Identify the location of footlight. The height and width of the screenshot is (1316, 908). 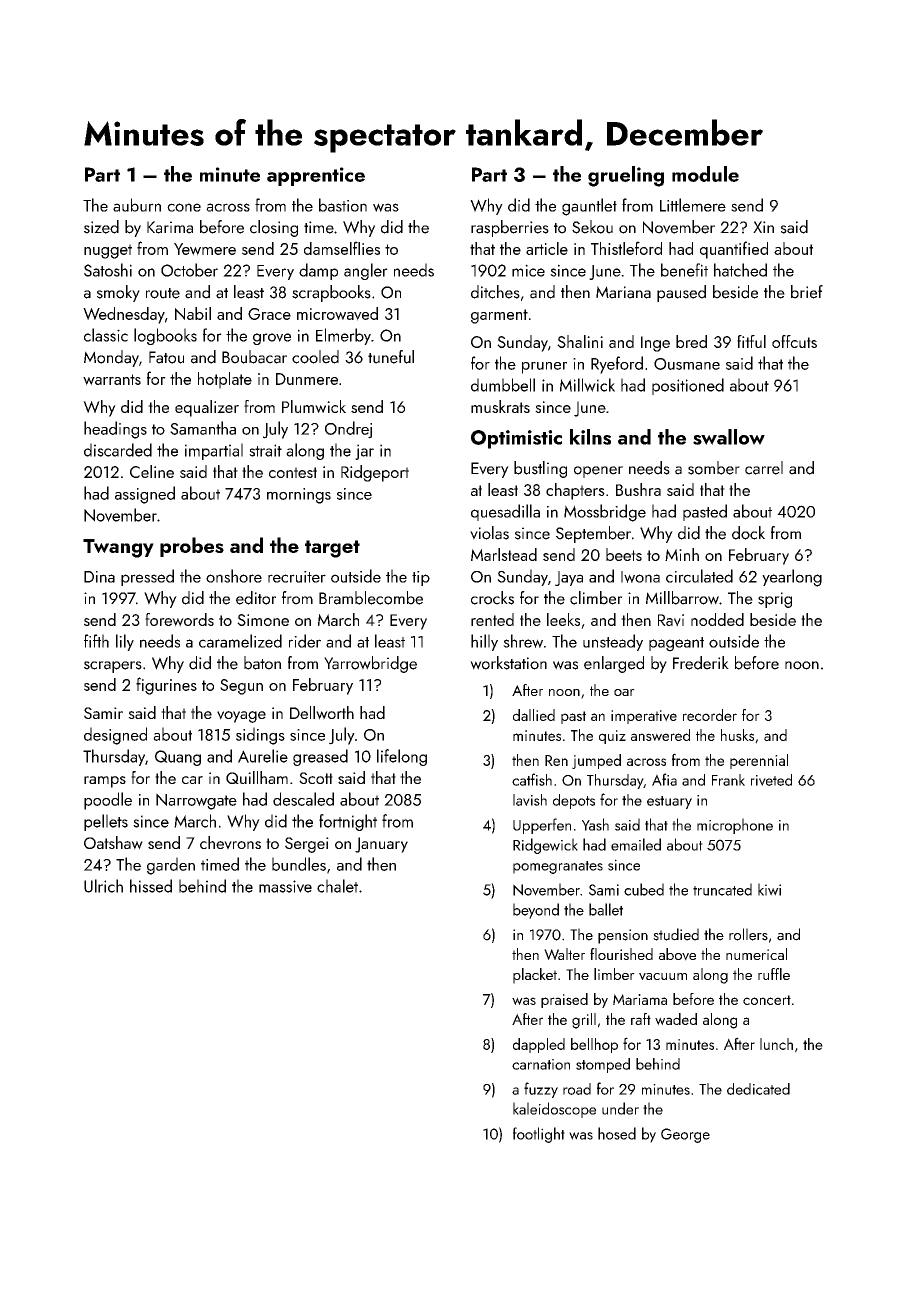
(539, 1135).
